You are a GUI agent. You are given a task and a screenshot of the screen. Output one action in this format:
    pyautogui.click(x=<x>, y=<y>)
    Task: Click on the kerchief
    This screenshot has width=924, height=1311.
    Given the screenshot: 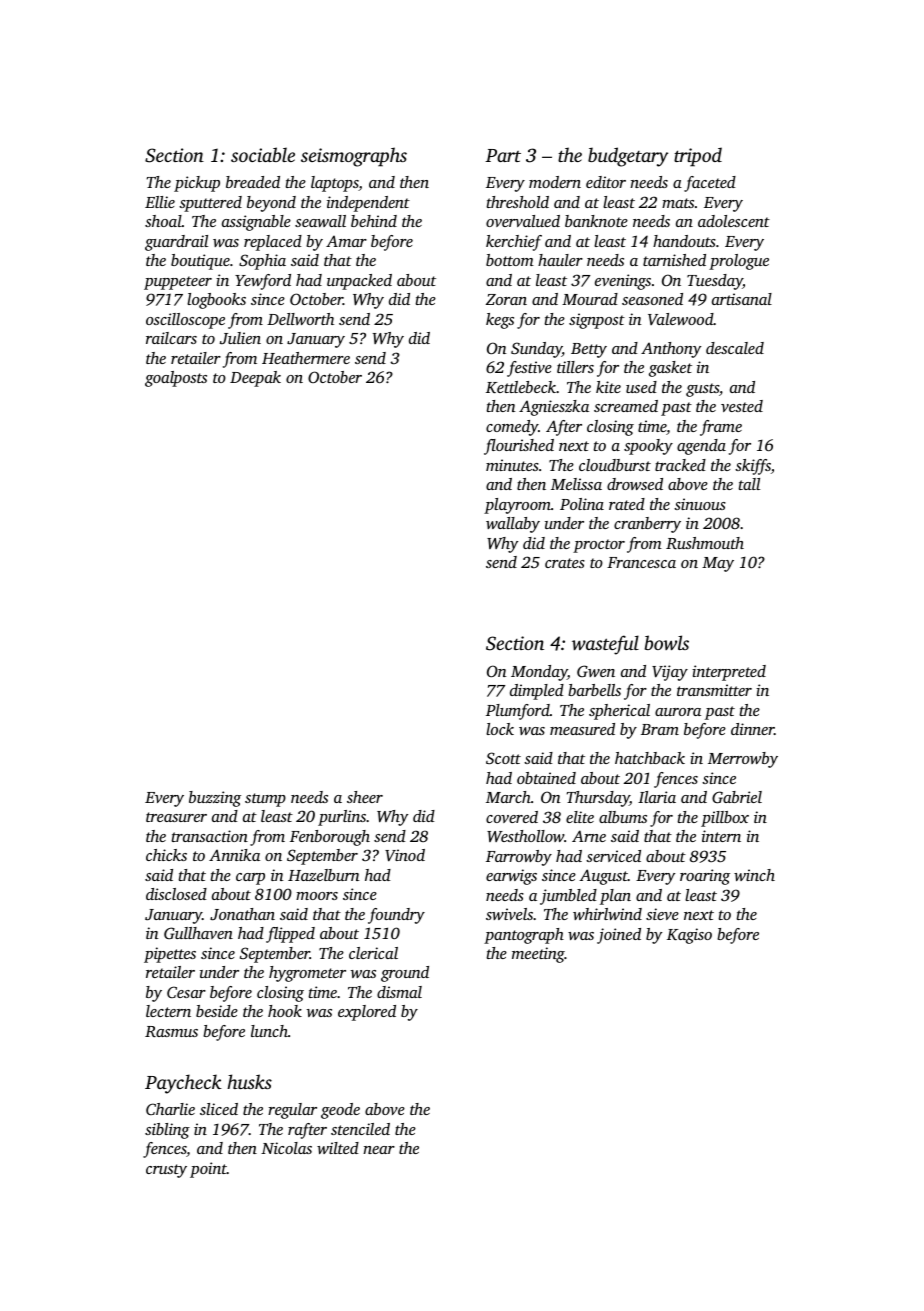 What is the action you would take?
    pyautogui.click(x=514, y=243)
